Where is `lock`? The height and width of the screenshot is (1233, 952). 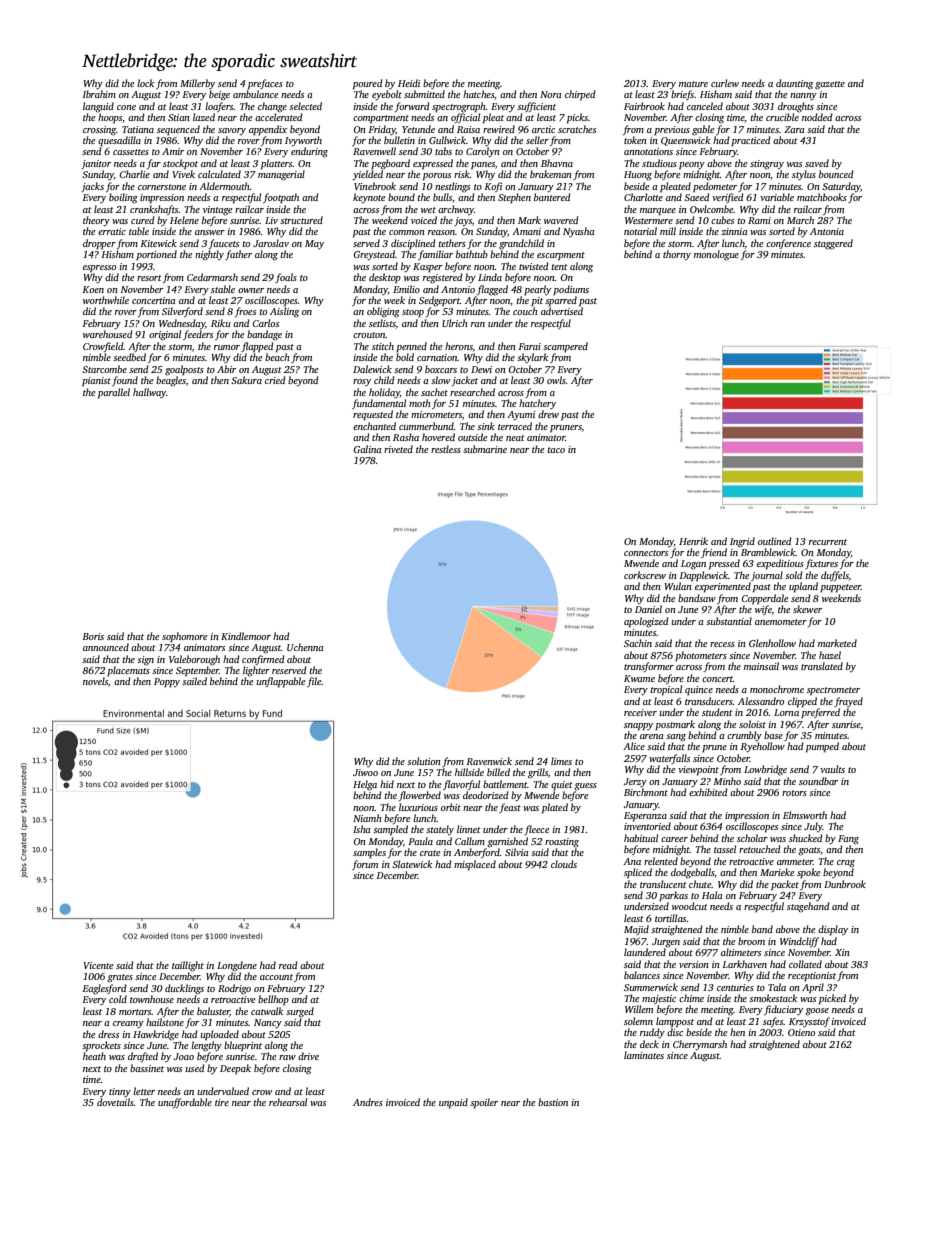 lock is located at coordinates (145, 83).
